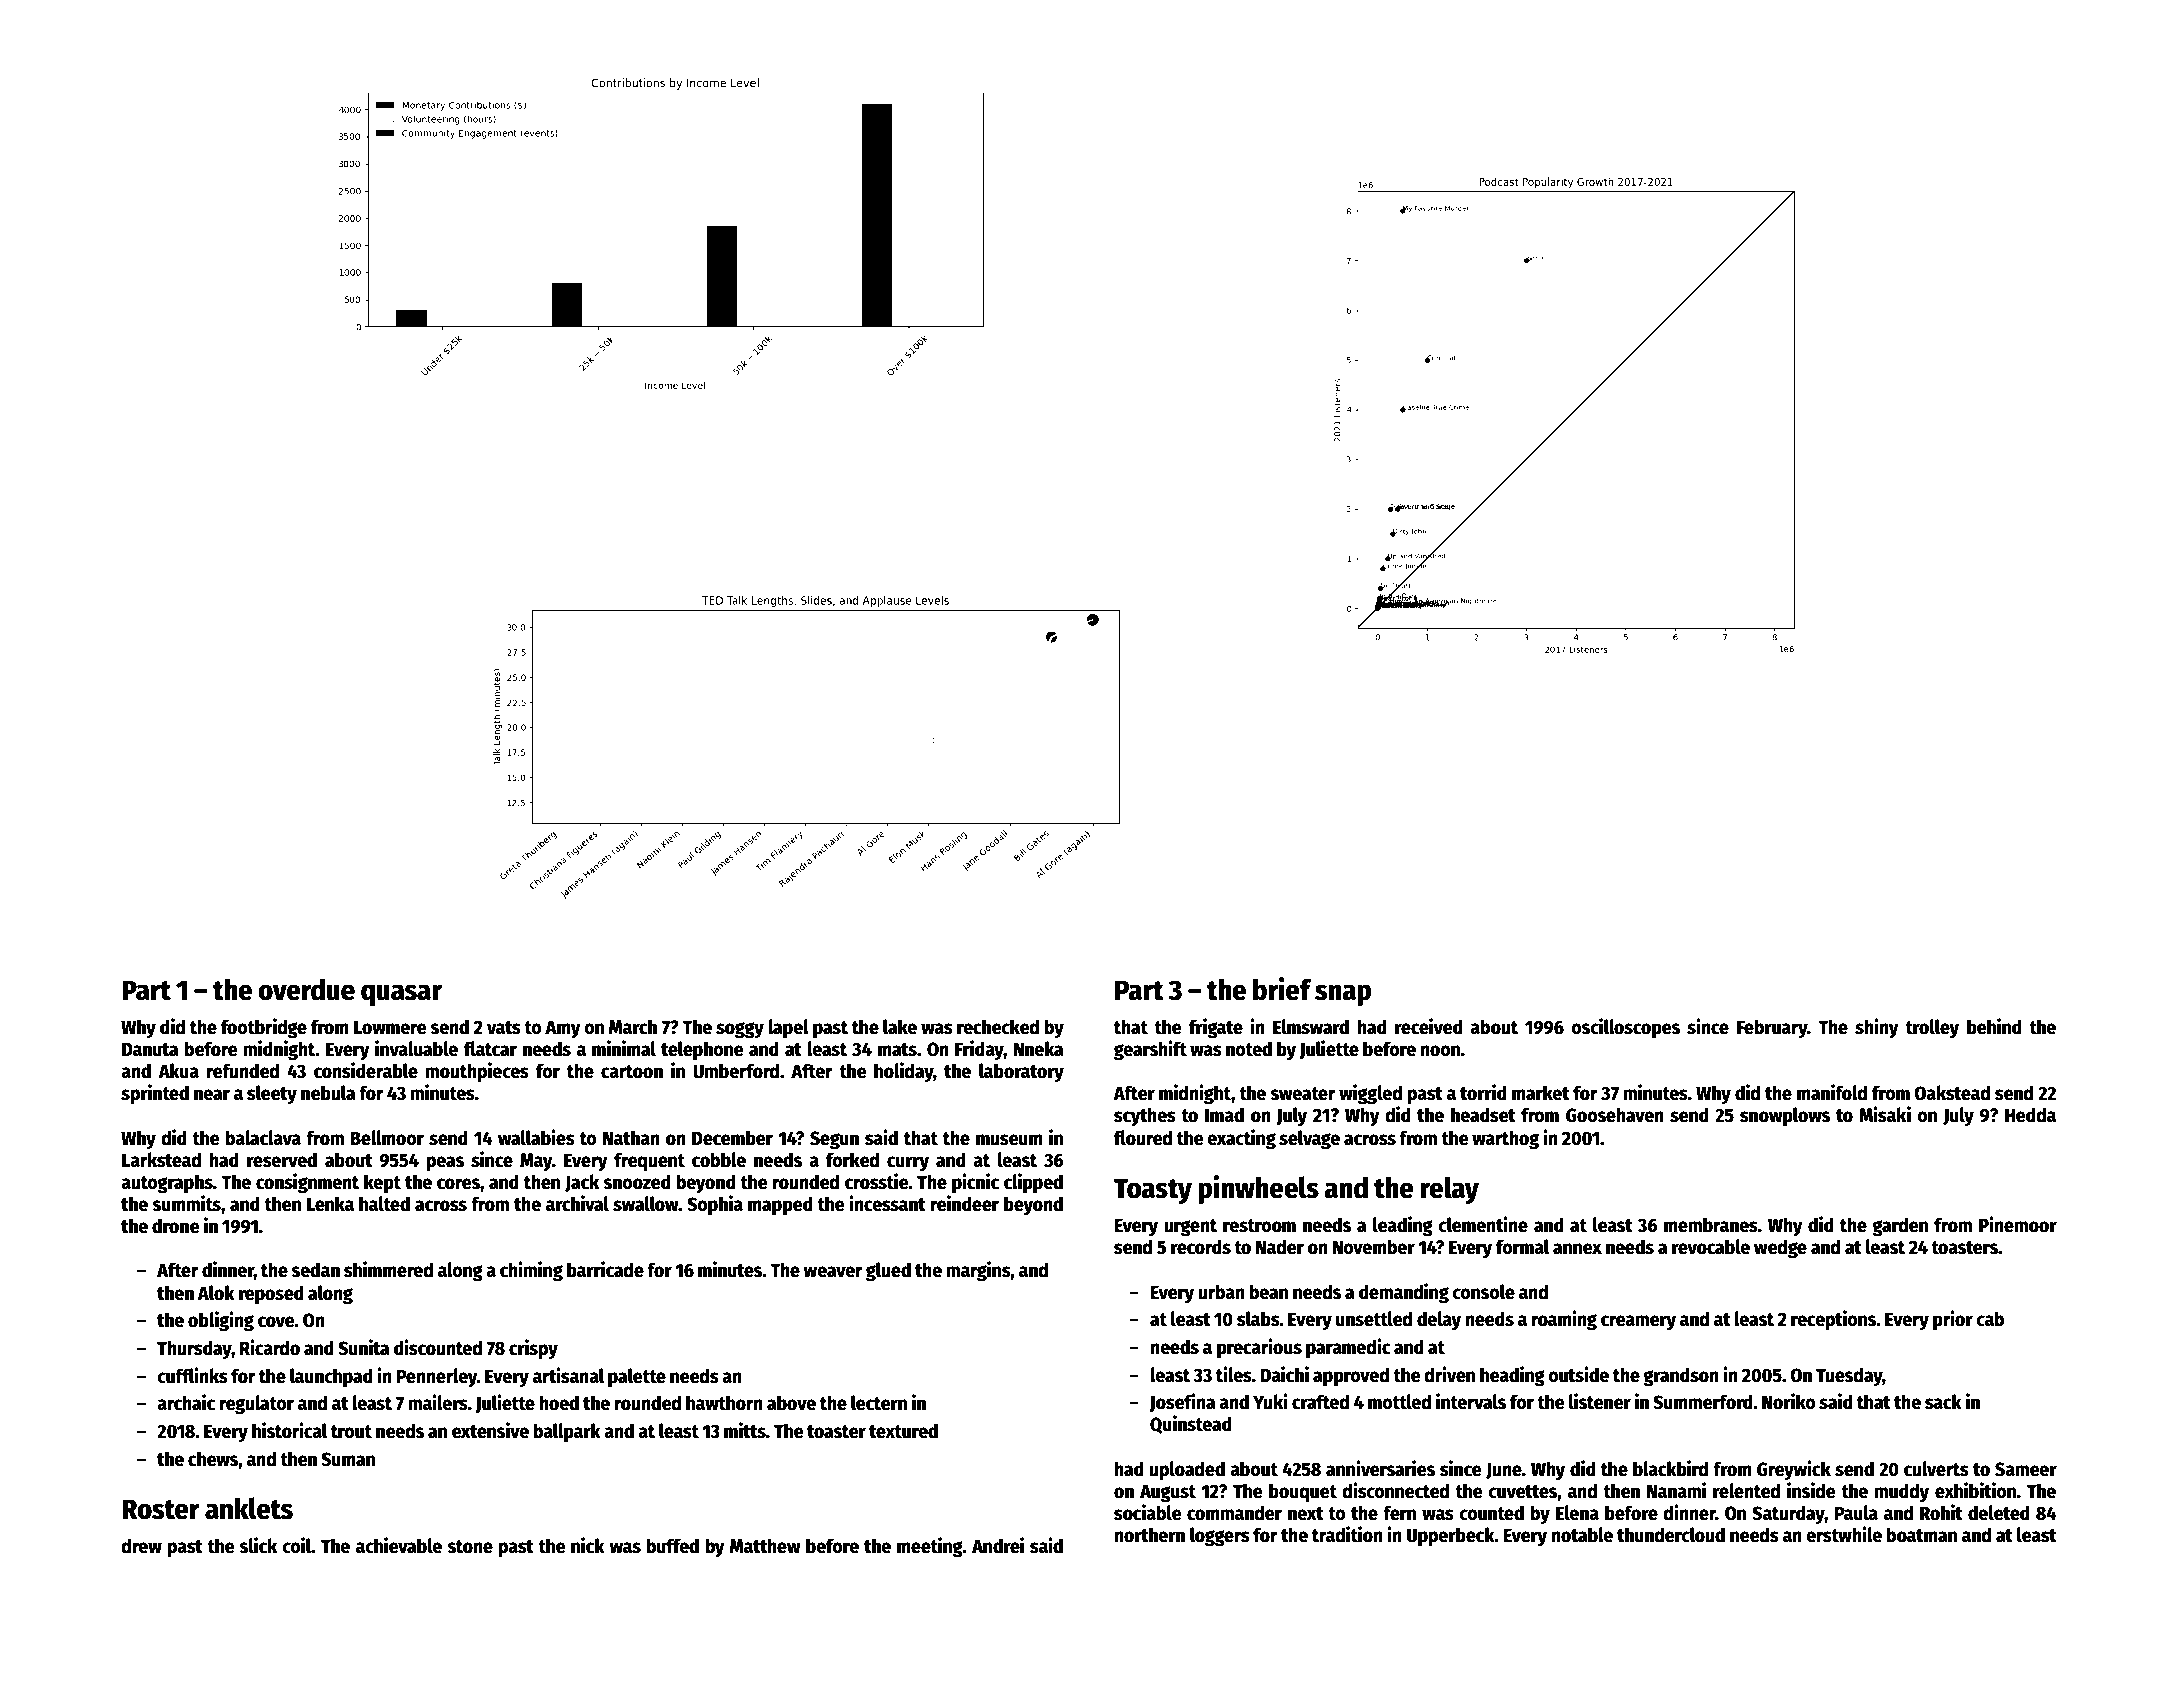  I want to click on nick, so click(588, 1545).
